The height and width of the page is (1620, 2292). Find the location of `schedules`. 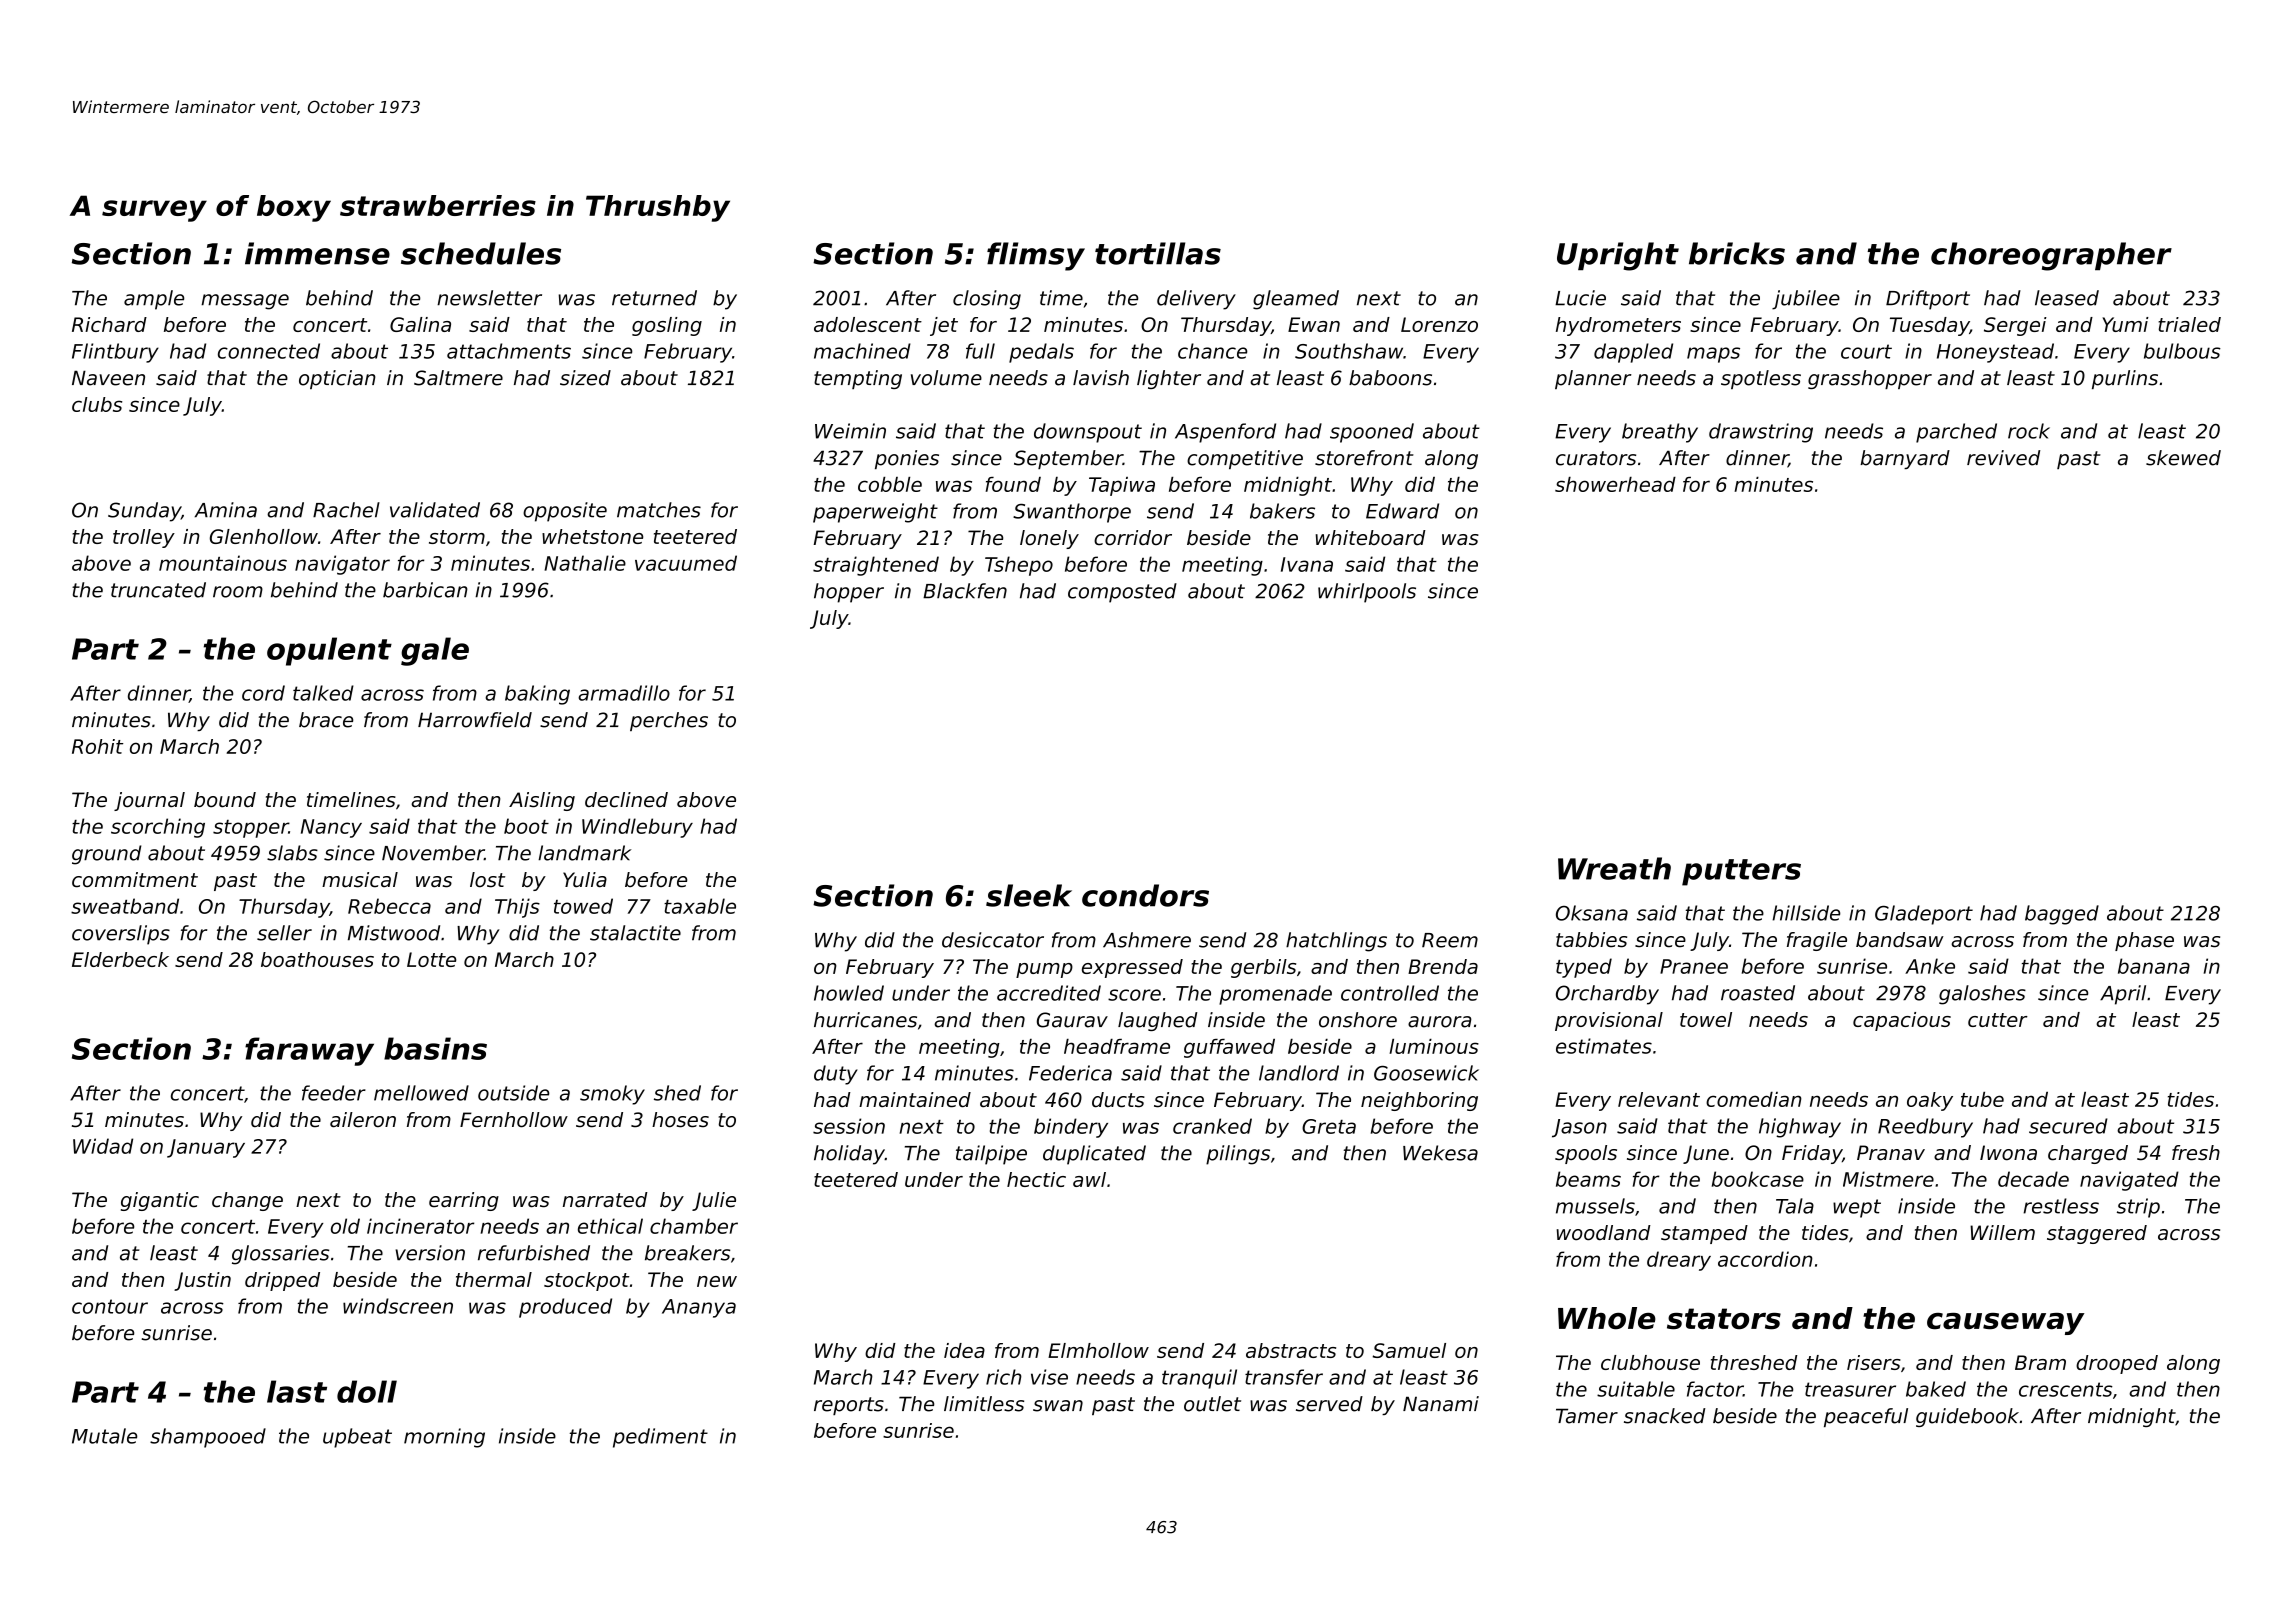

schedules is located at coordinates (481, 253).
